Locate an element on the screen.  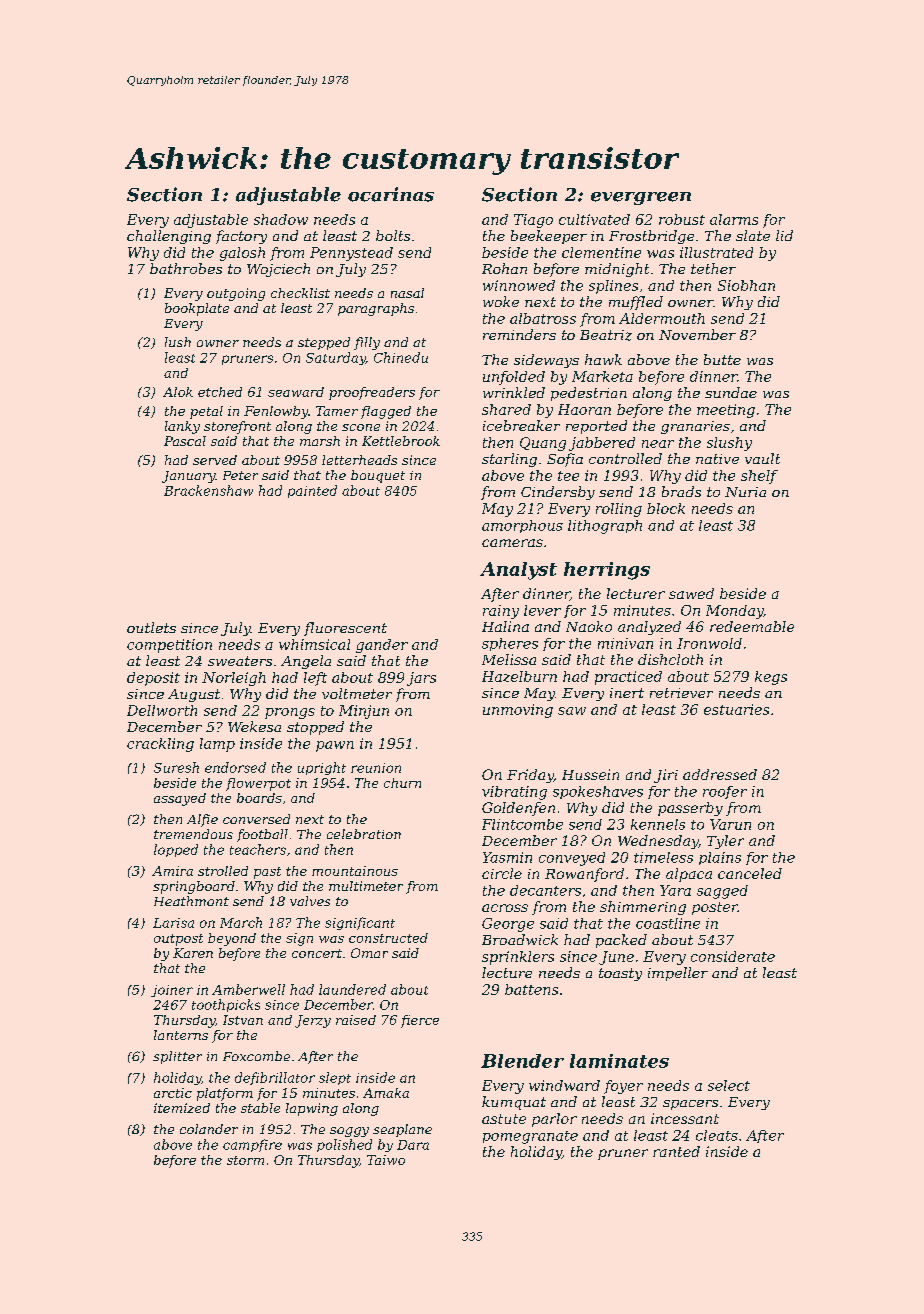
storm is located at coordinates (245, 1160).
